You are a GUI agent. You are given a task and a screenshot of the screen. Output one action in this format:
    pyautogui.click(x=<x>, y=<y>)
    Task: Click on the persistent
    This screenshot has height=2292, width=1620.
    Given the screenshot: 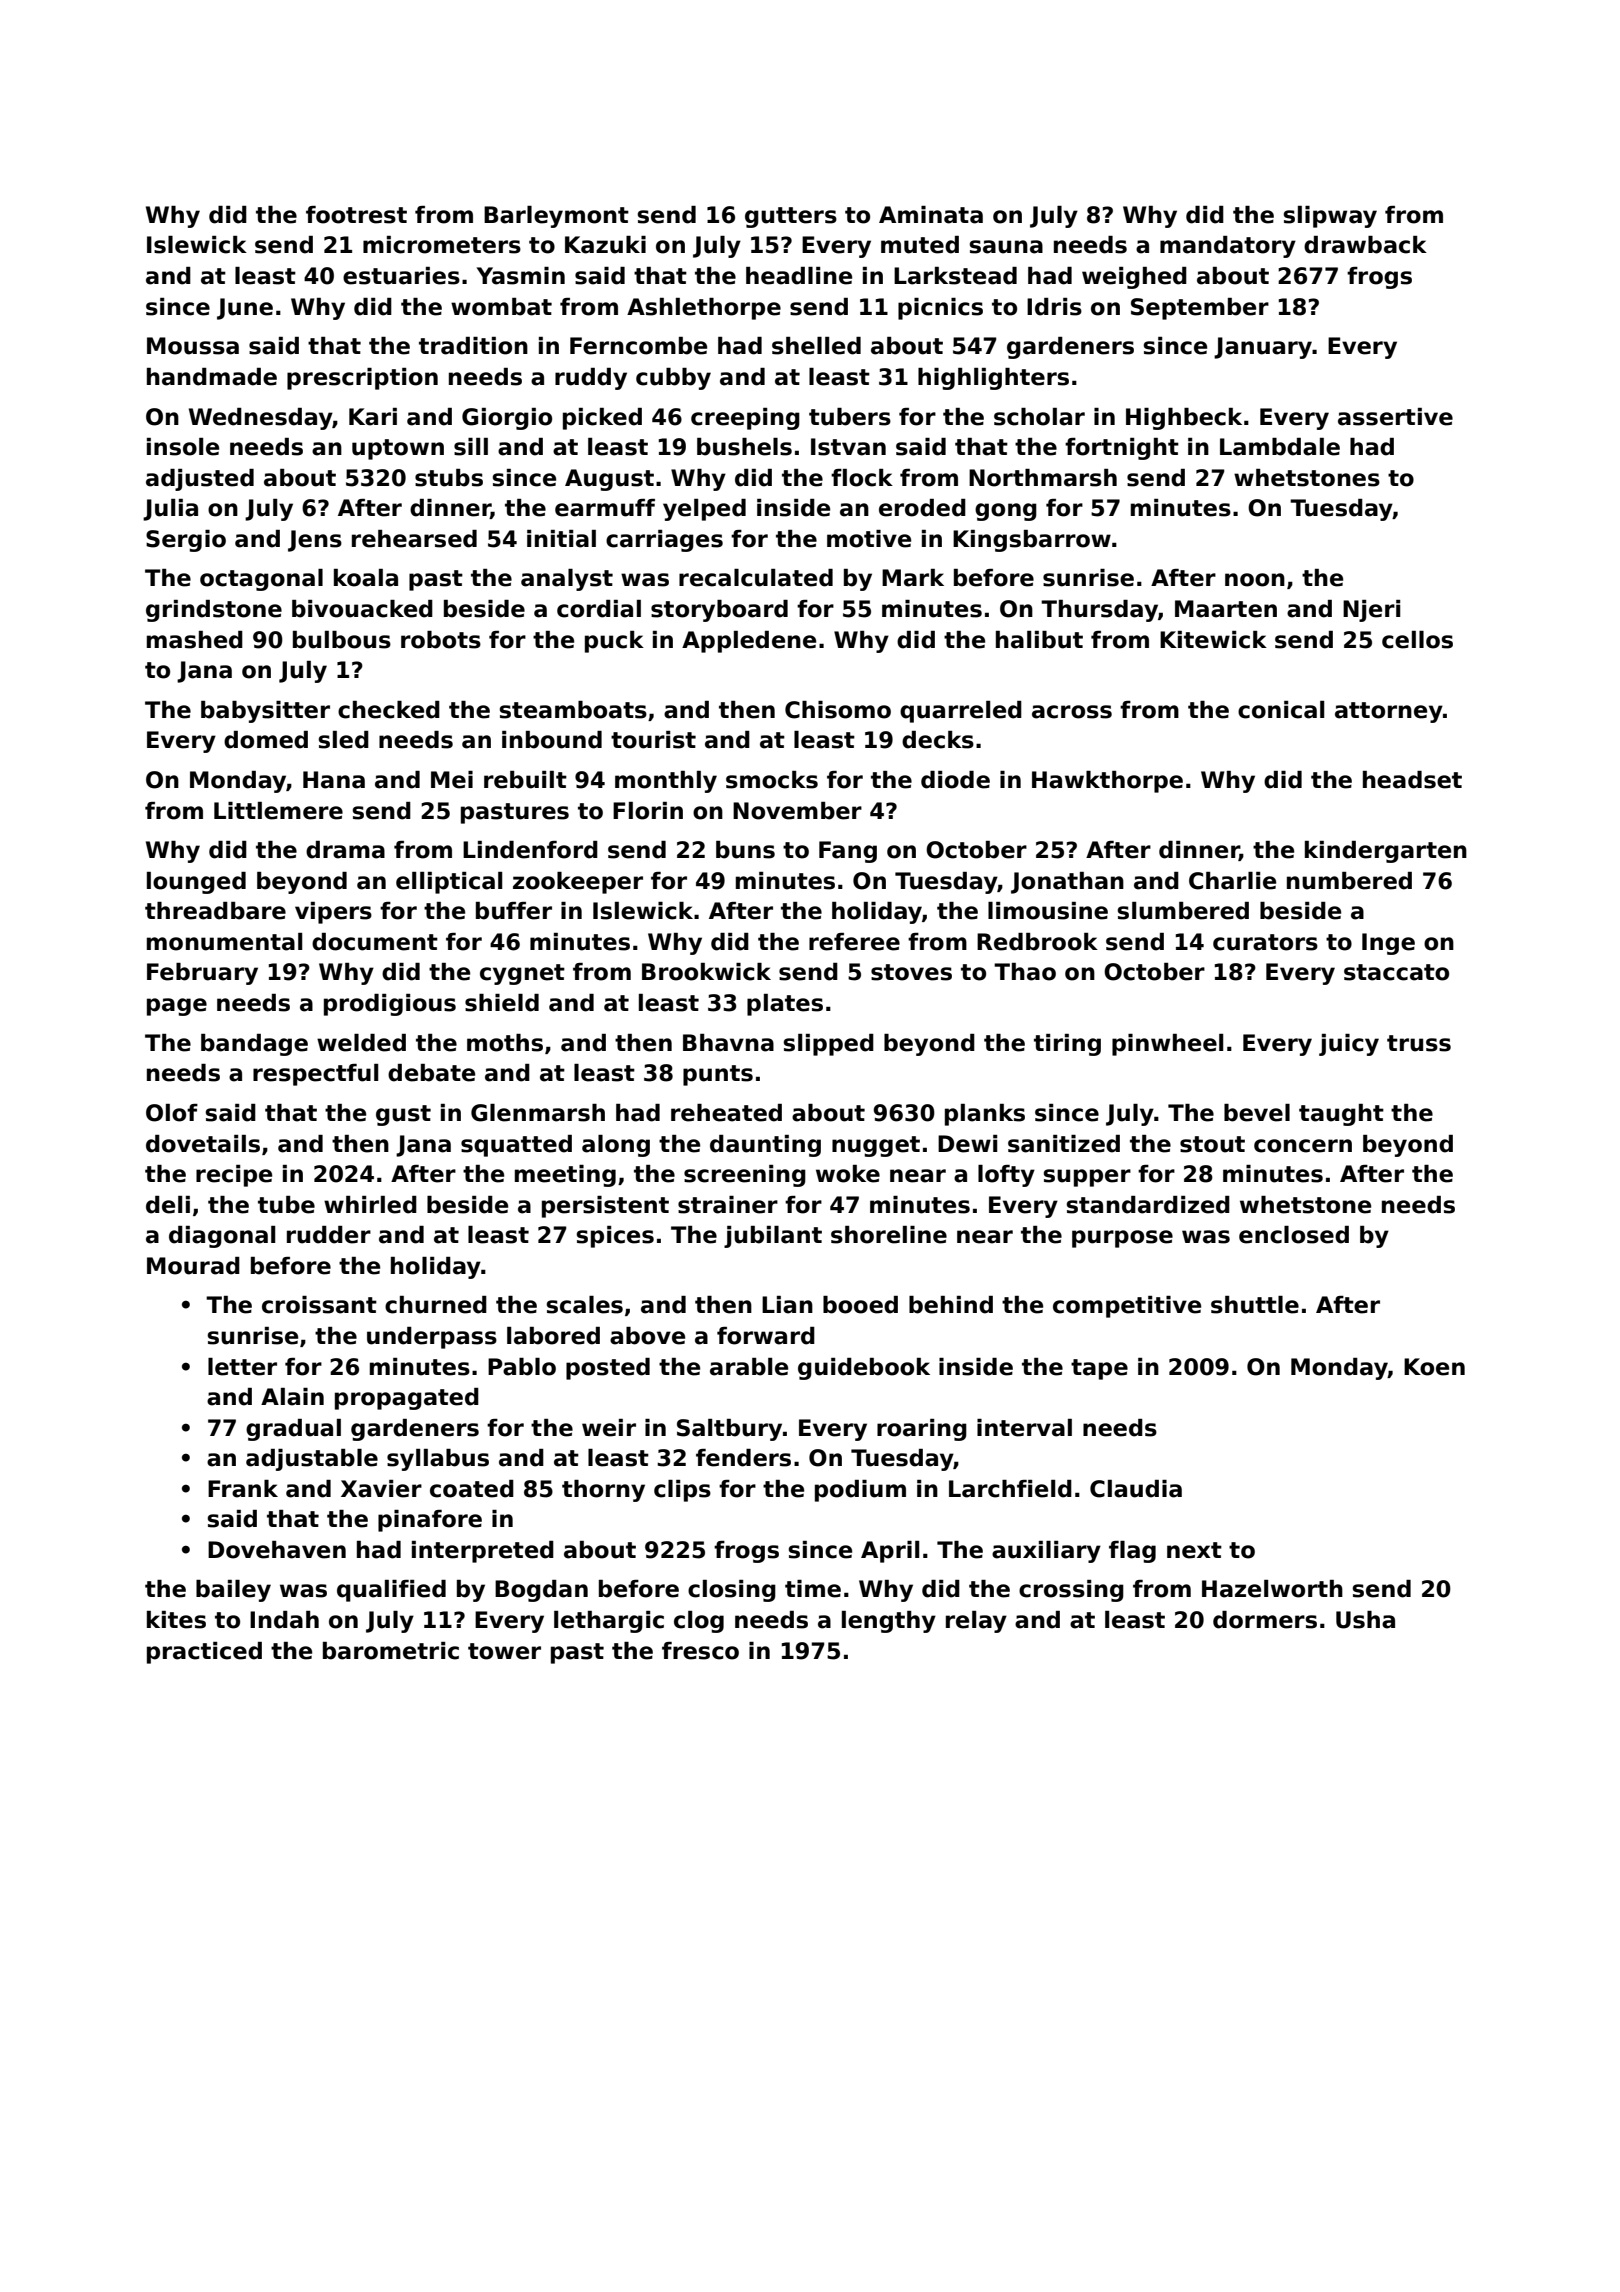 What is the action you would take?
    pyautogui.click(x=605, y=1207)
